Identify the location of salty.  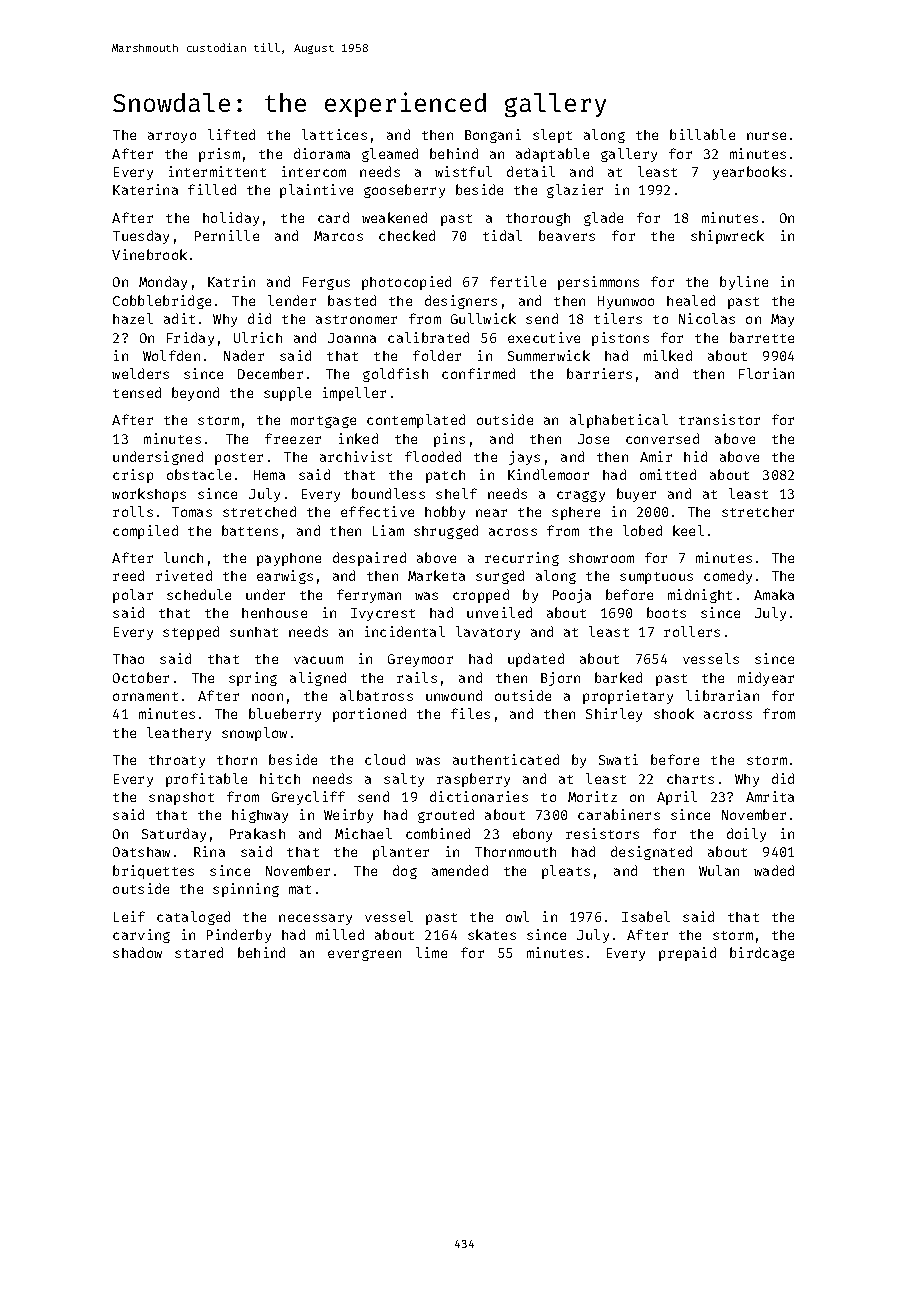
(404, 780).
